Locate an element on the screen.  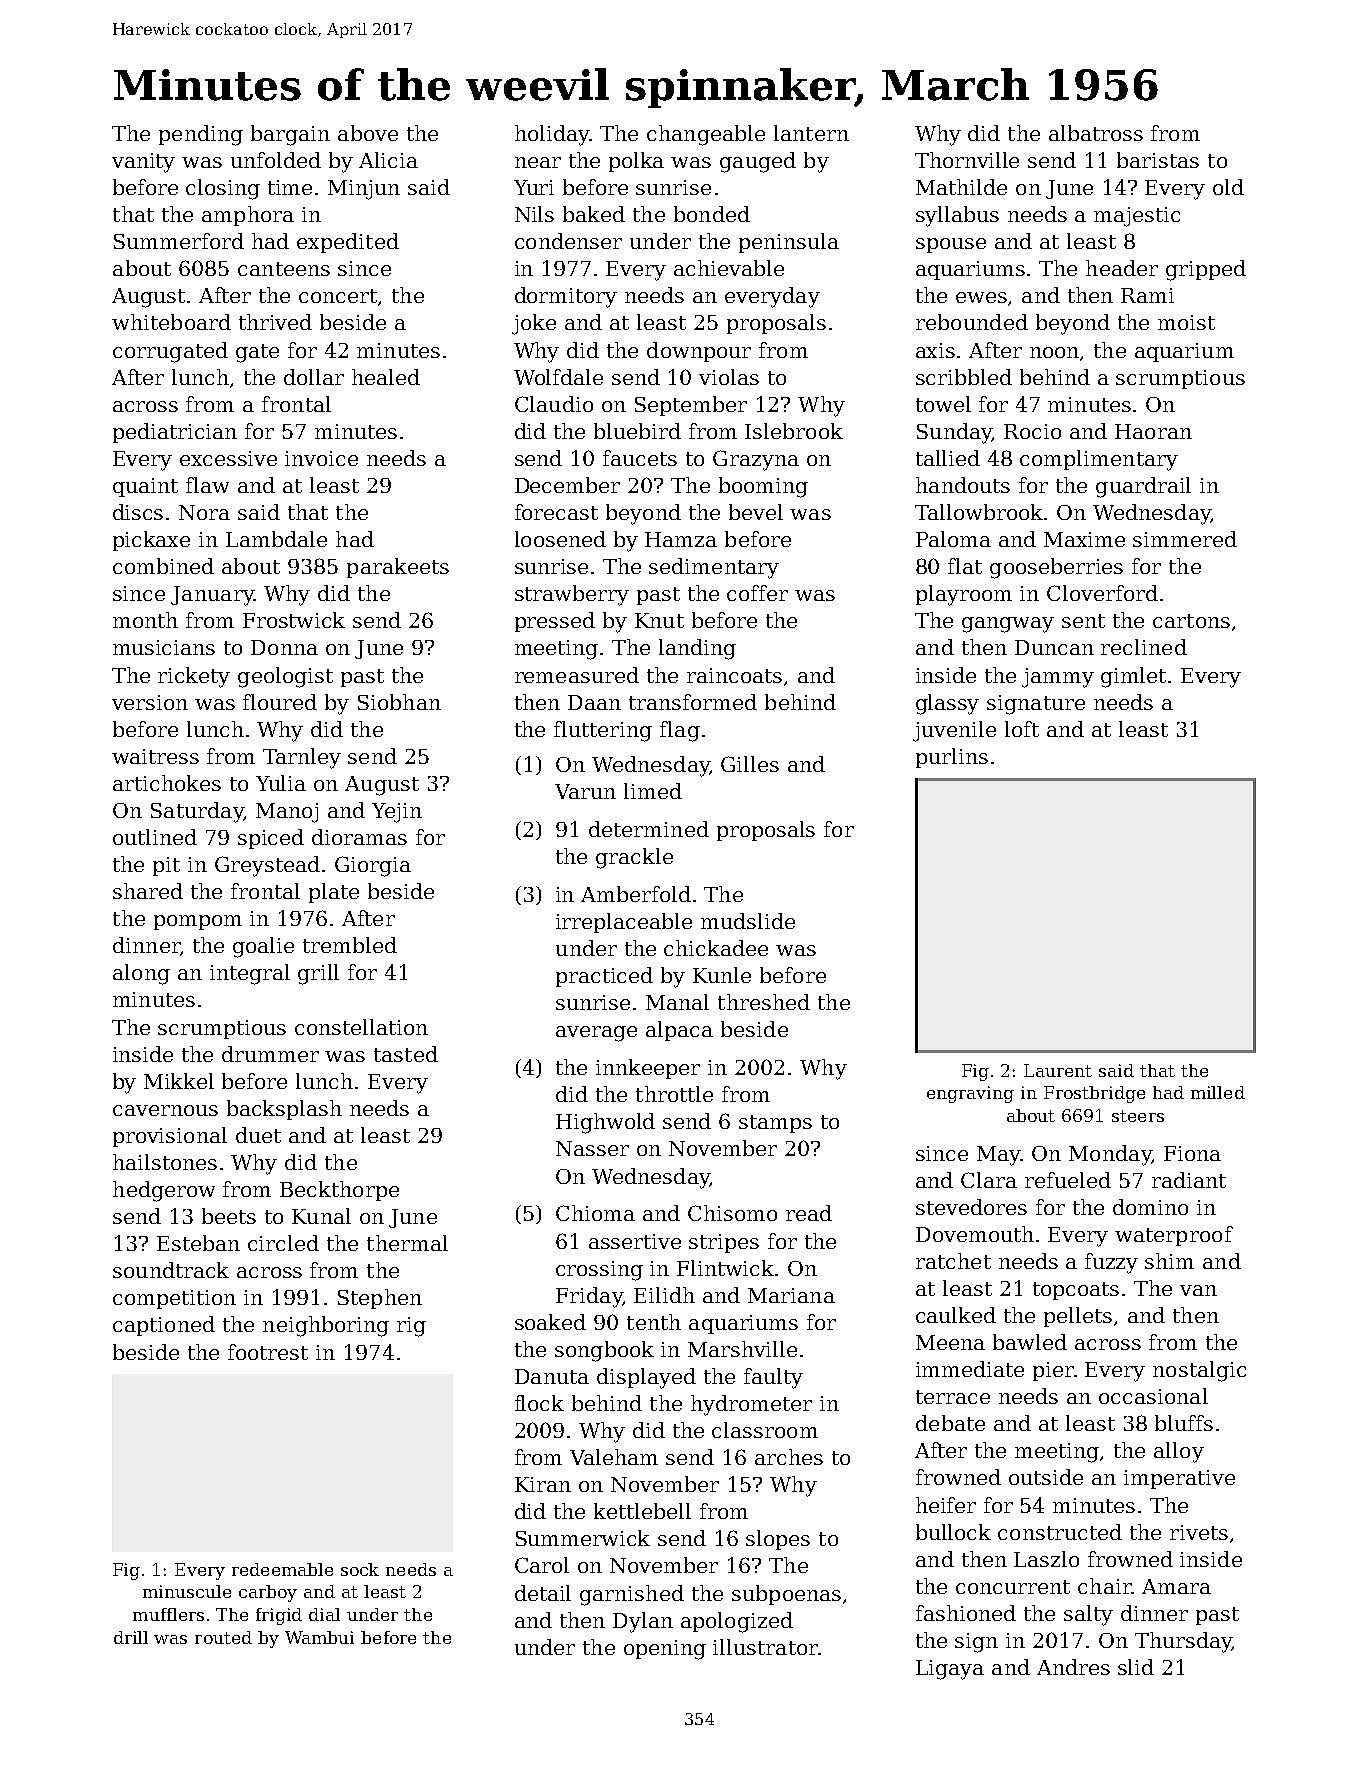
grill is located at coordinates (318, 974).
